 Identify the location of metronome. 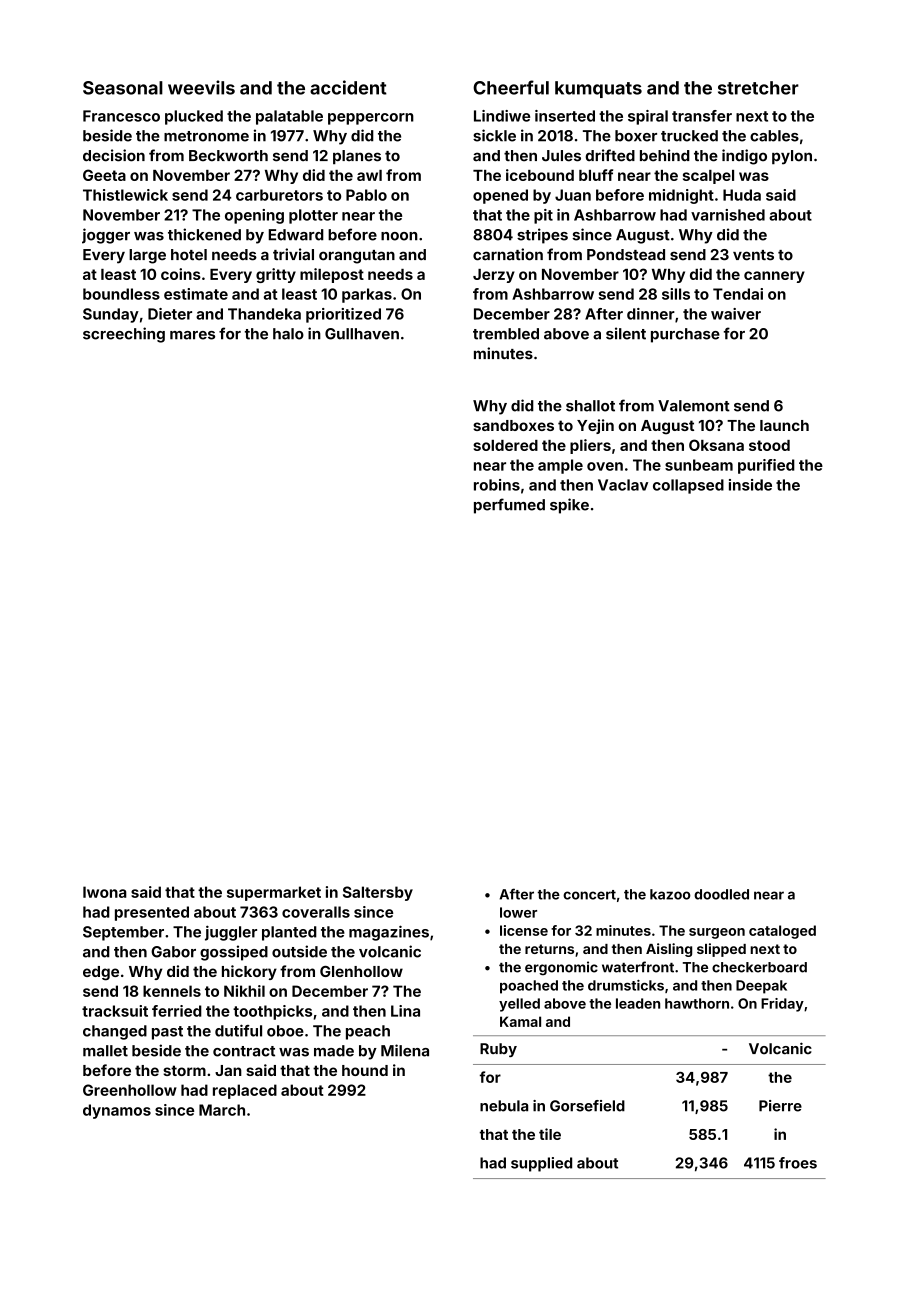
(206, 136).
